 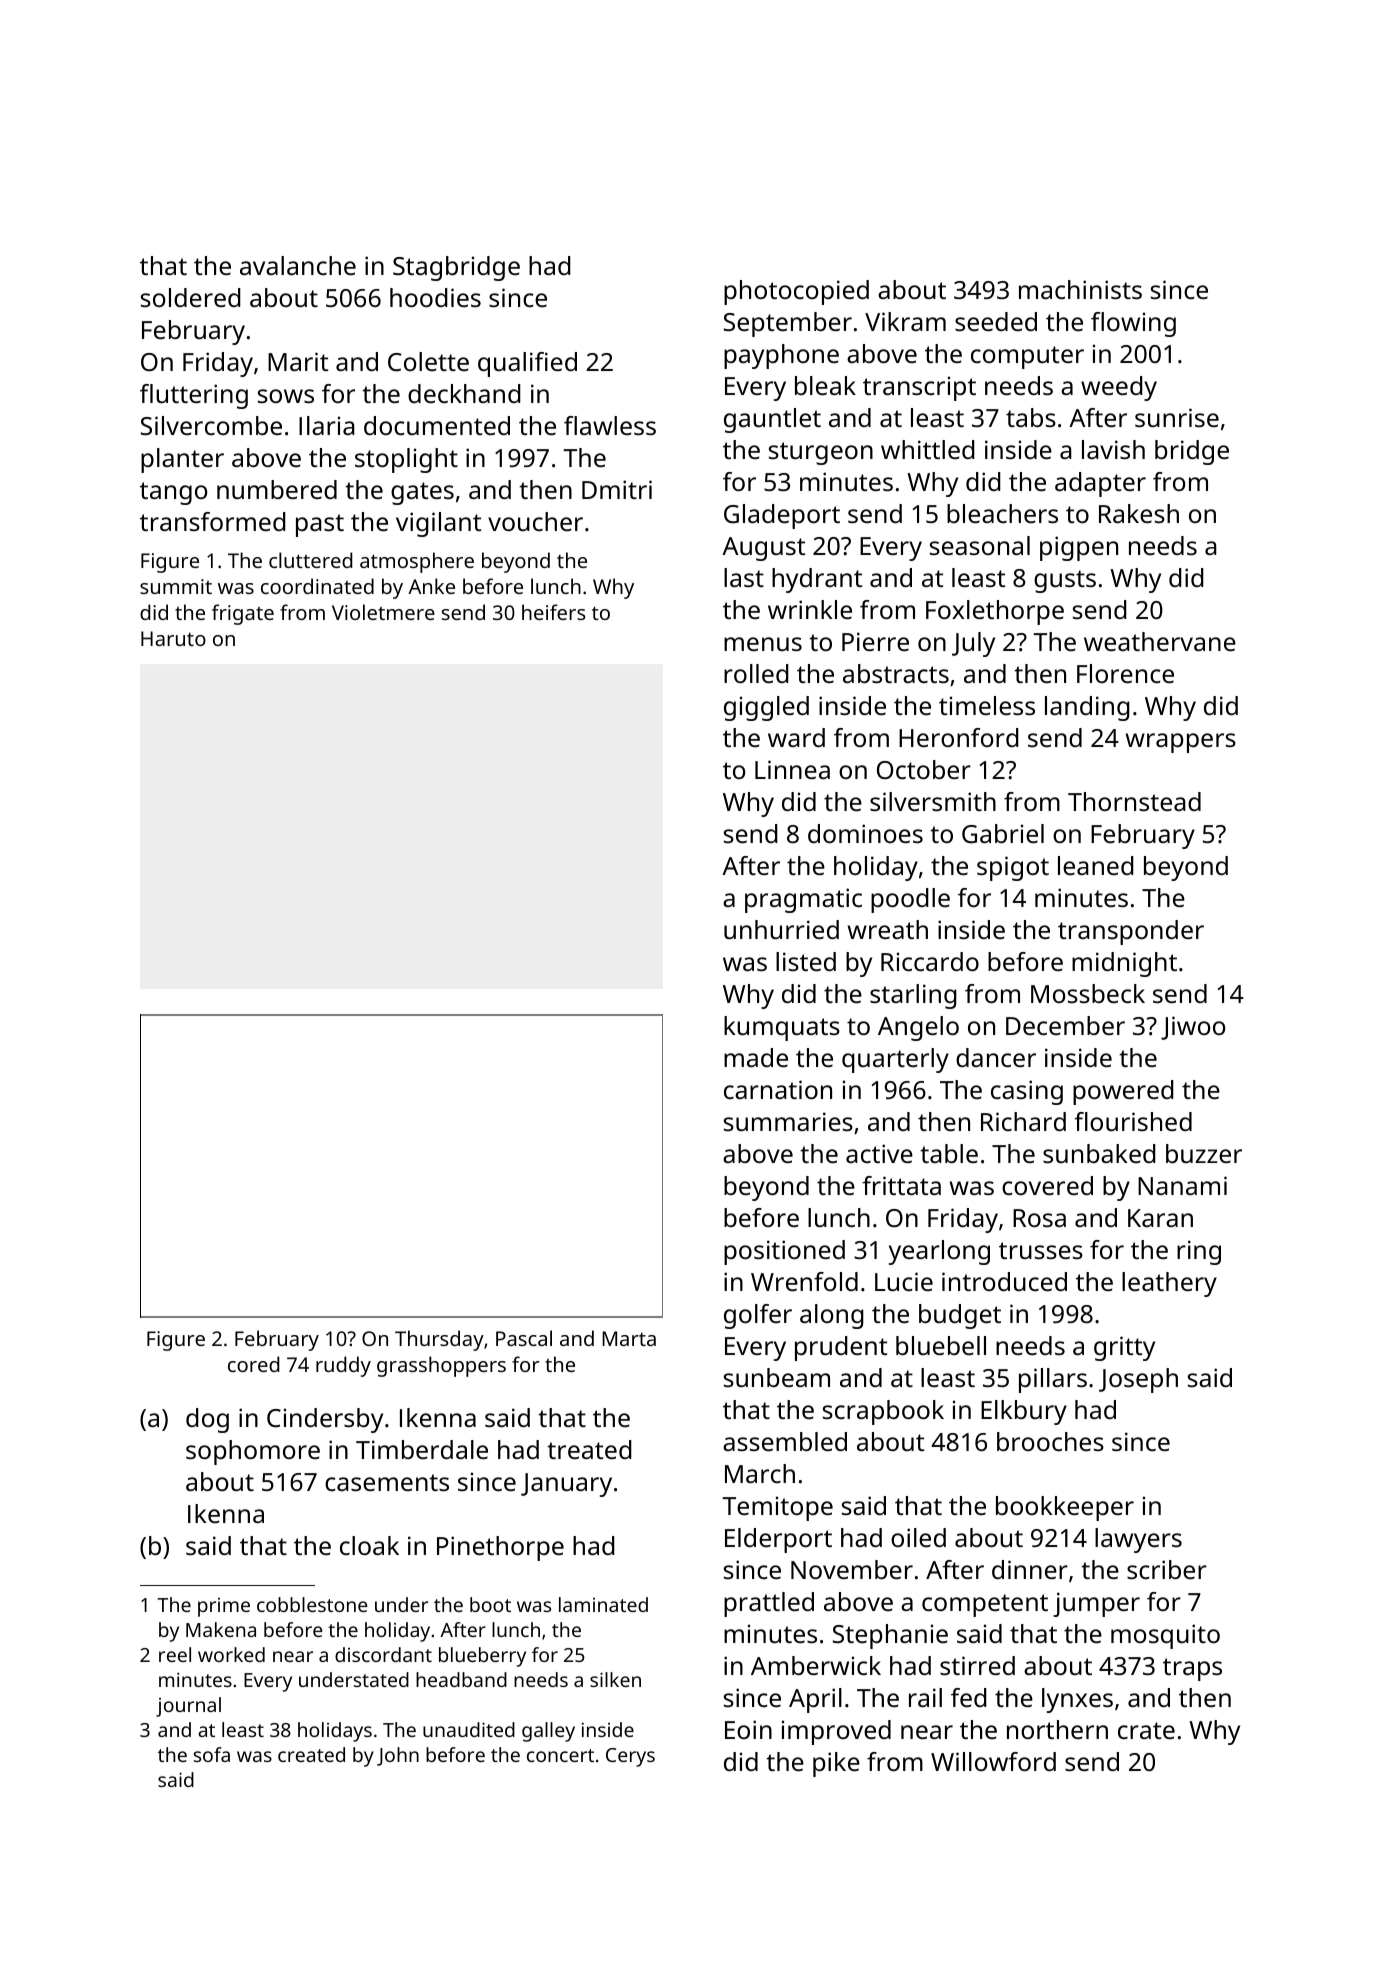 What do you see at coordinates (253, 1364) in the screenshot?
I see `cored` at bounding box center [253, 1364].
